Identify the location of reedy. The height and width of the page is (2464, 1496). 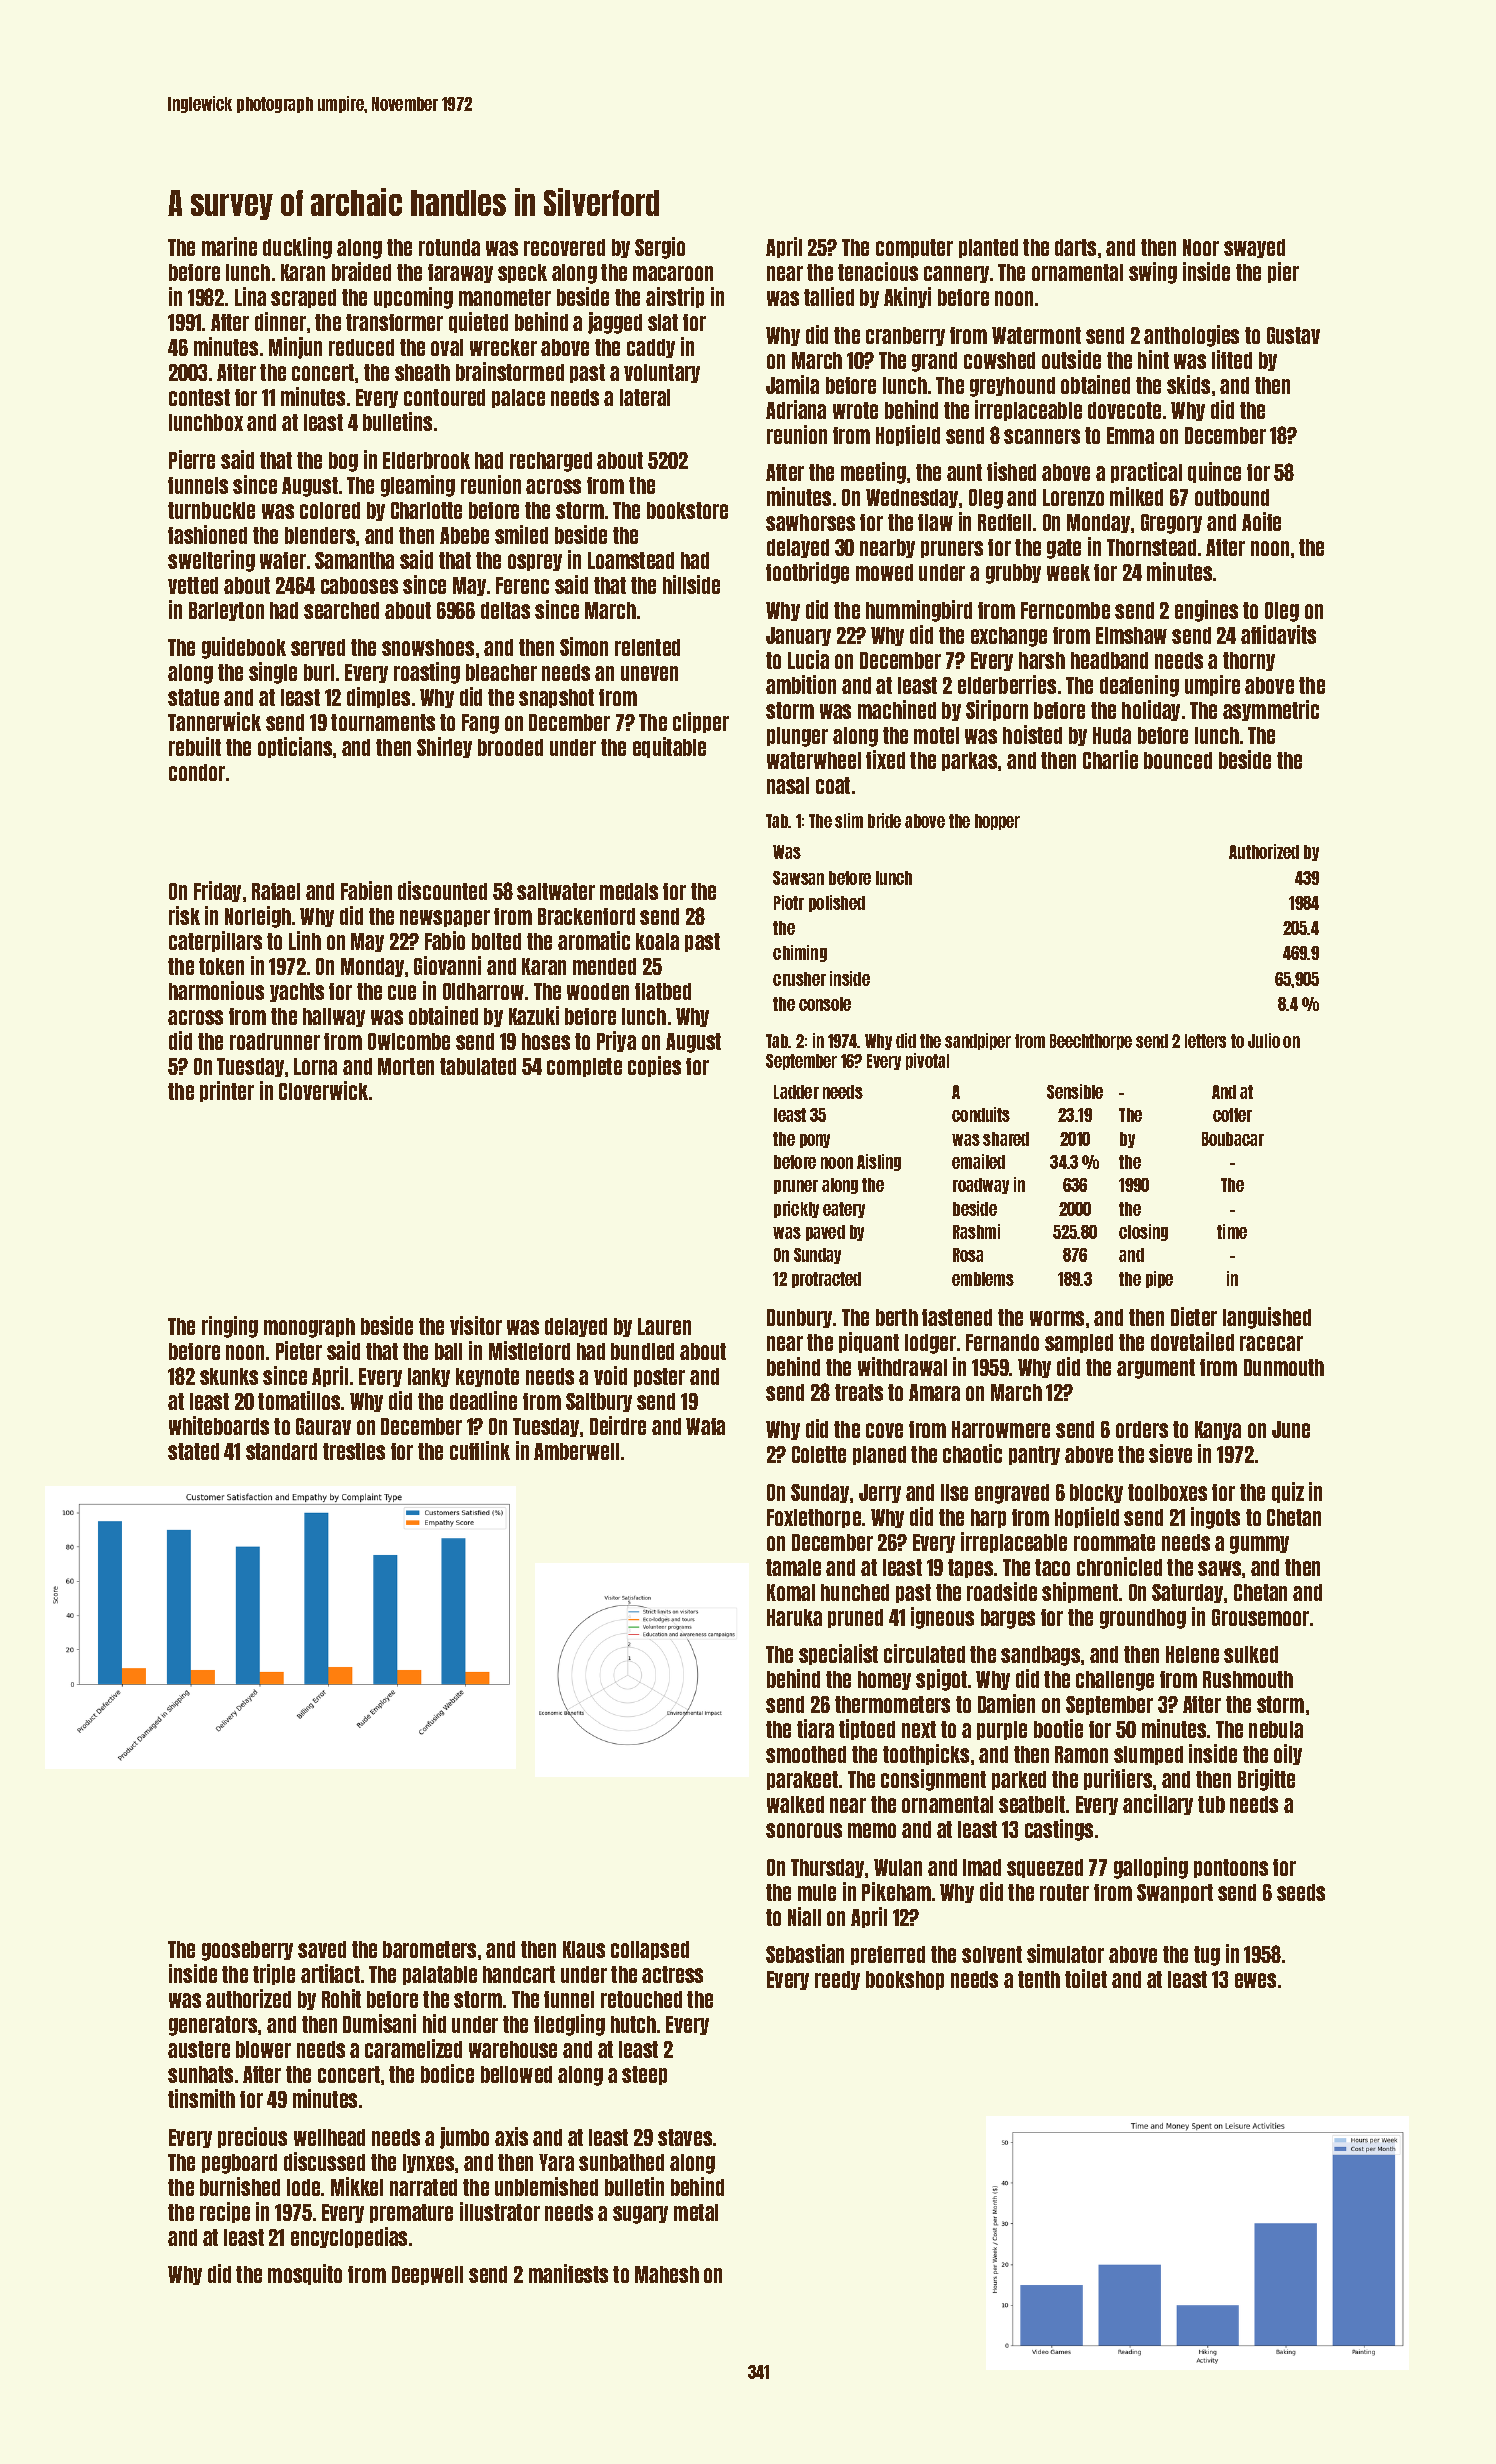
(837, 1980).
